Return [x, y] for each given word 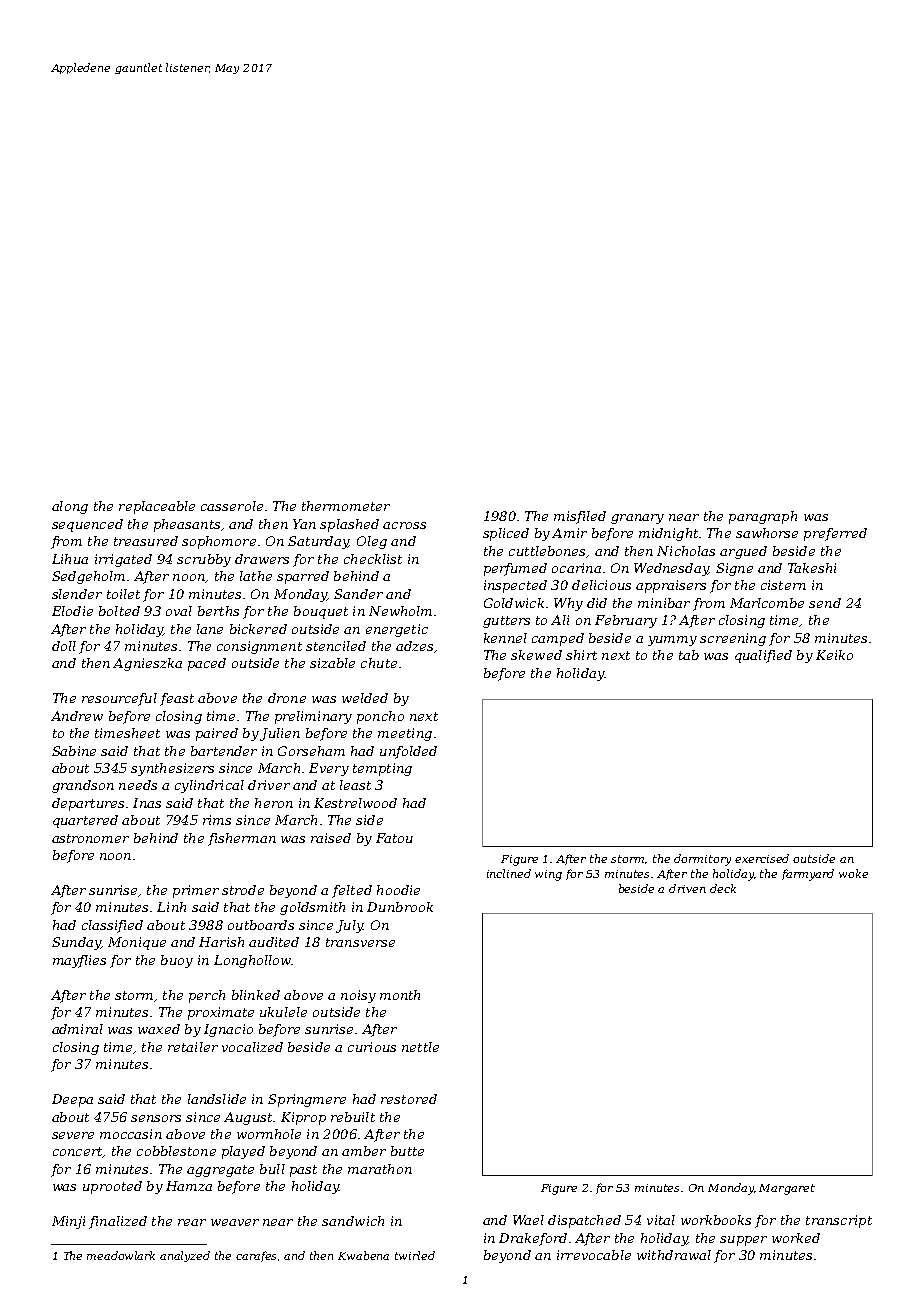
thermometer [346, 506]
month [400, 995]
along [70, 507]
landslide [217, 1099]
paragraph [763, 517]
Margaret [787, 1189]
